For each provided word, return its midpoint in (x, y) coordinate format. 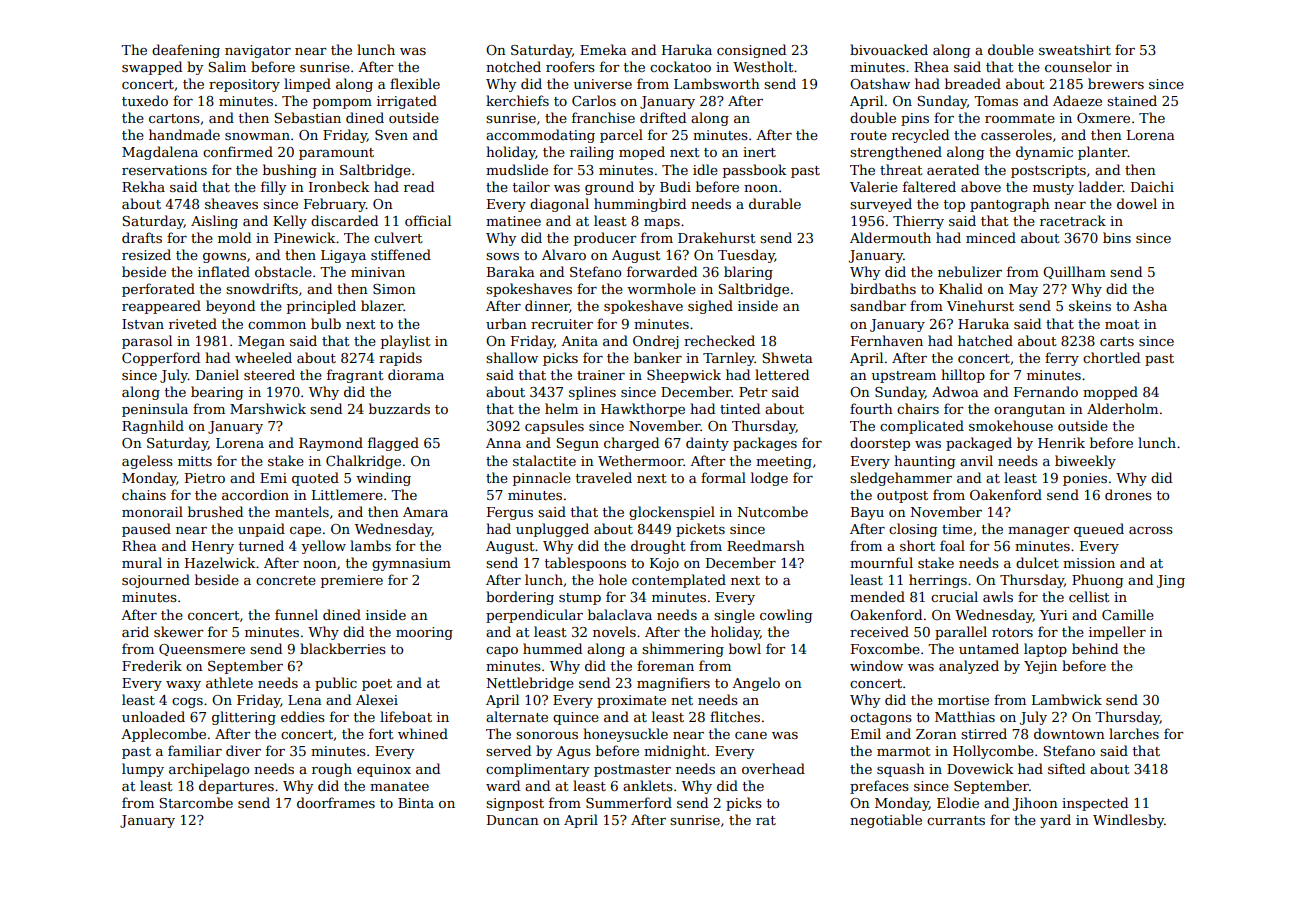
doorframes (336, 802)
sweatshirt (1075, 49)
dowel (1137, 203)
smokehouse (1011, 425)
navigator (258, 51)
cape (305, 532)
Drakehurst (717, 237)
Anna (503, 443)
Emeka (603, 49)
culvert (398, 237)
